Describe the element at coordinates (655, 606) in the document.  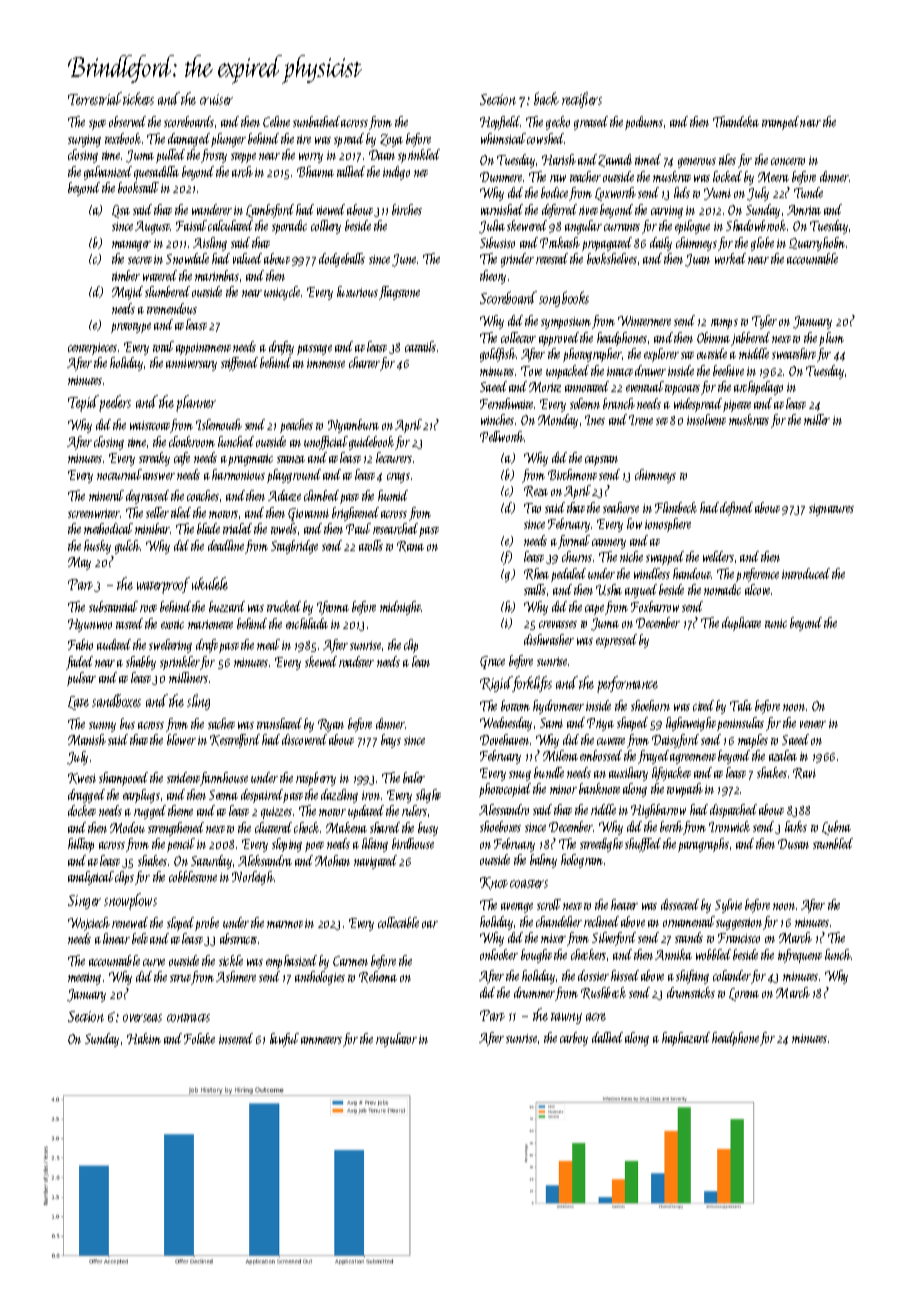
I see `Foxbarrow` at that location.
